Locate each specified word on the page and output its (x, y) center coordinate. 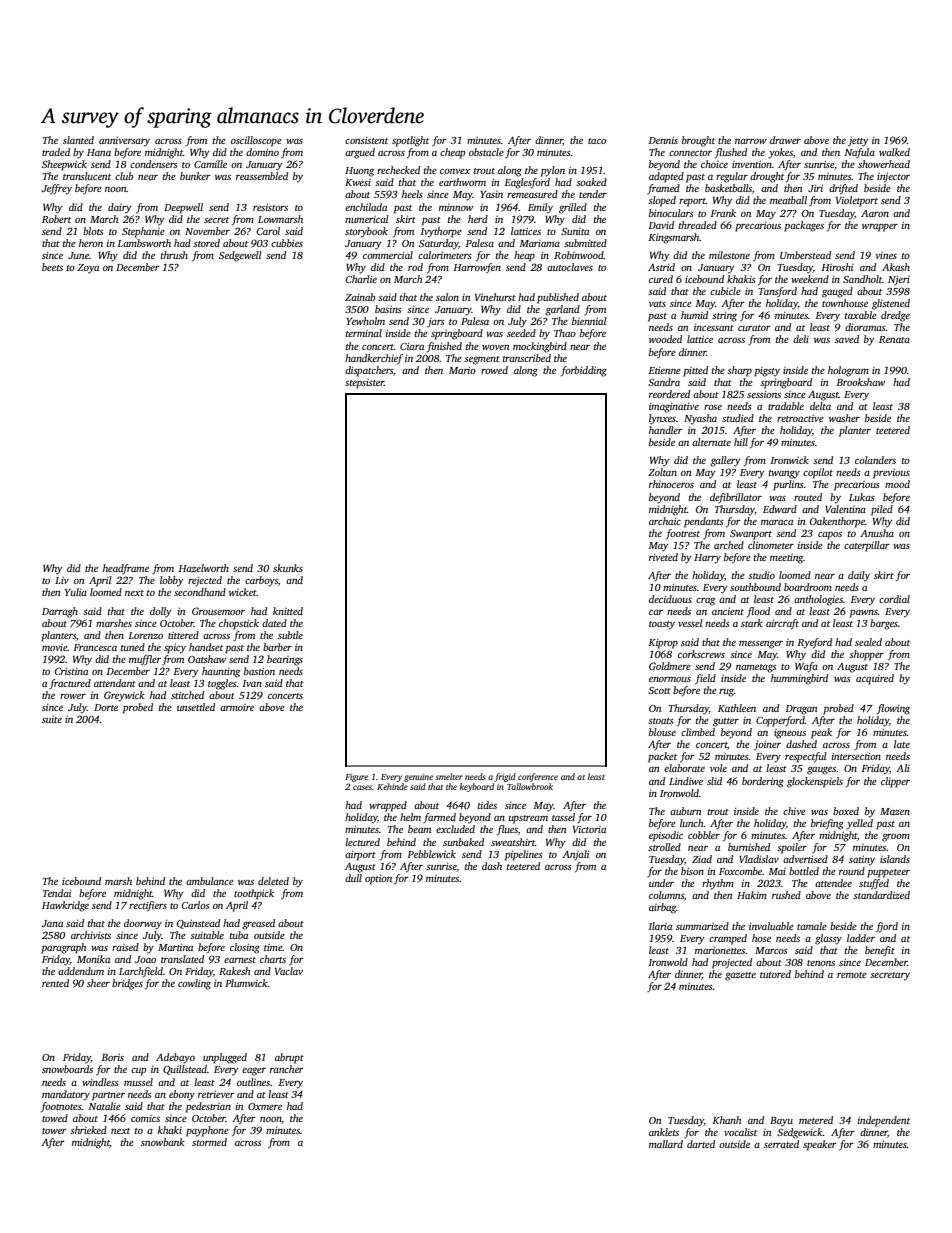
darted (701, 1144)
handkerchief (374, 359)
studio (761, 575)
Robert (56, 219)
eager (254, 1072)
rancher (287, 1069)
